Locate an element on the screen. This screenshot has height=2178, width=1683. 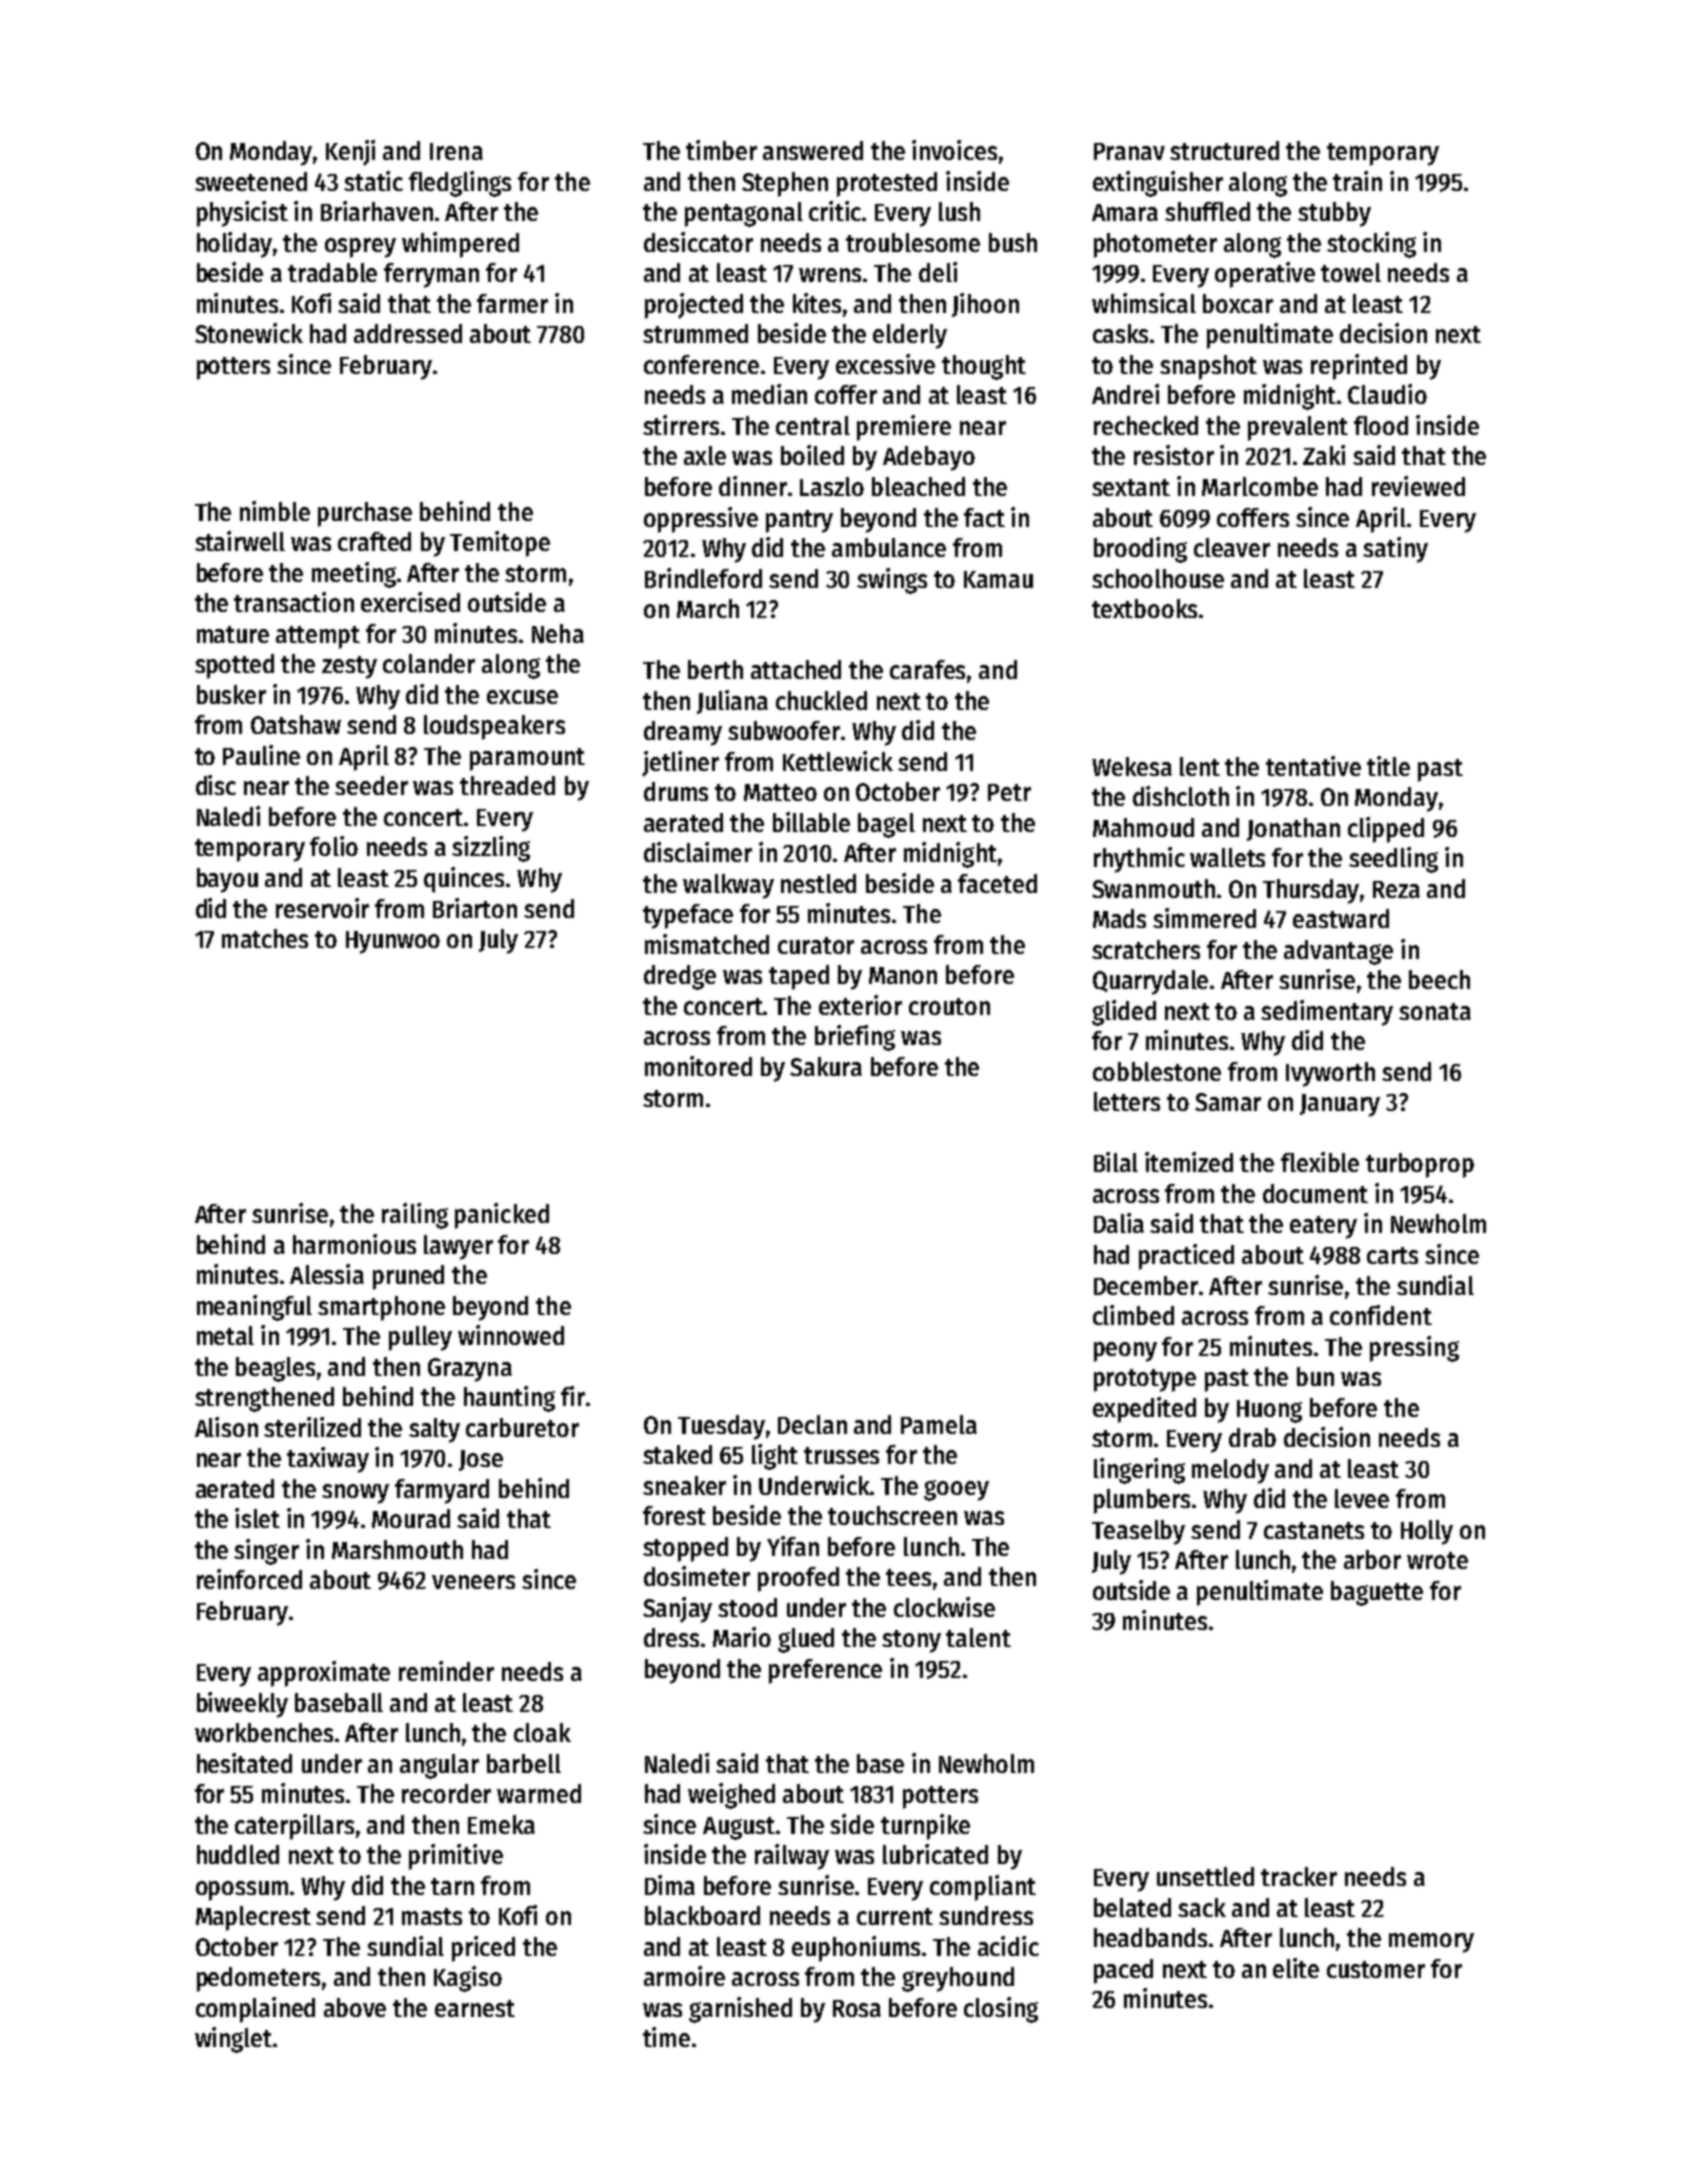
tentative is located at coordinates (1313, 766).
